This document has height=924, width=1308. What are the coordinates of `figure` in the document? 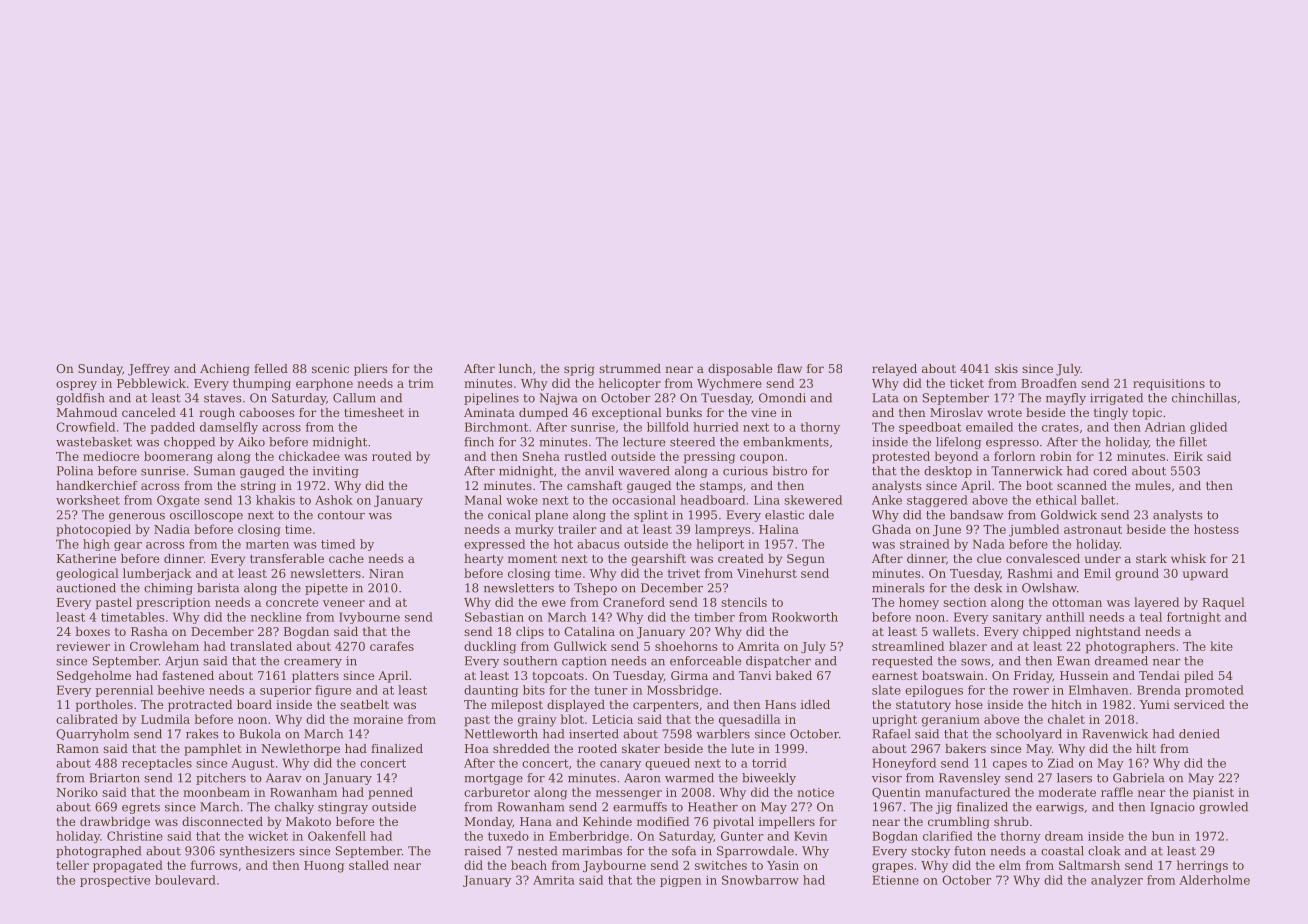 It's located at (333, 691).
